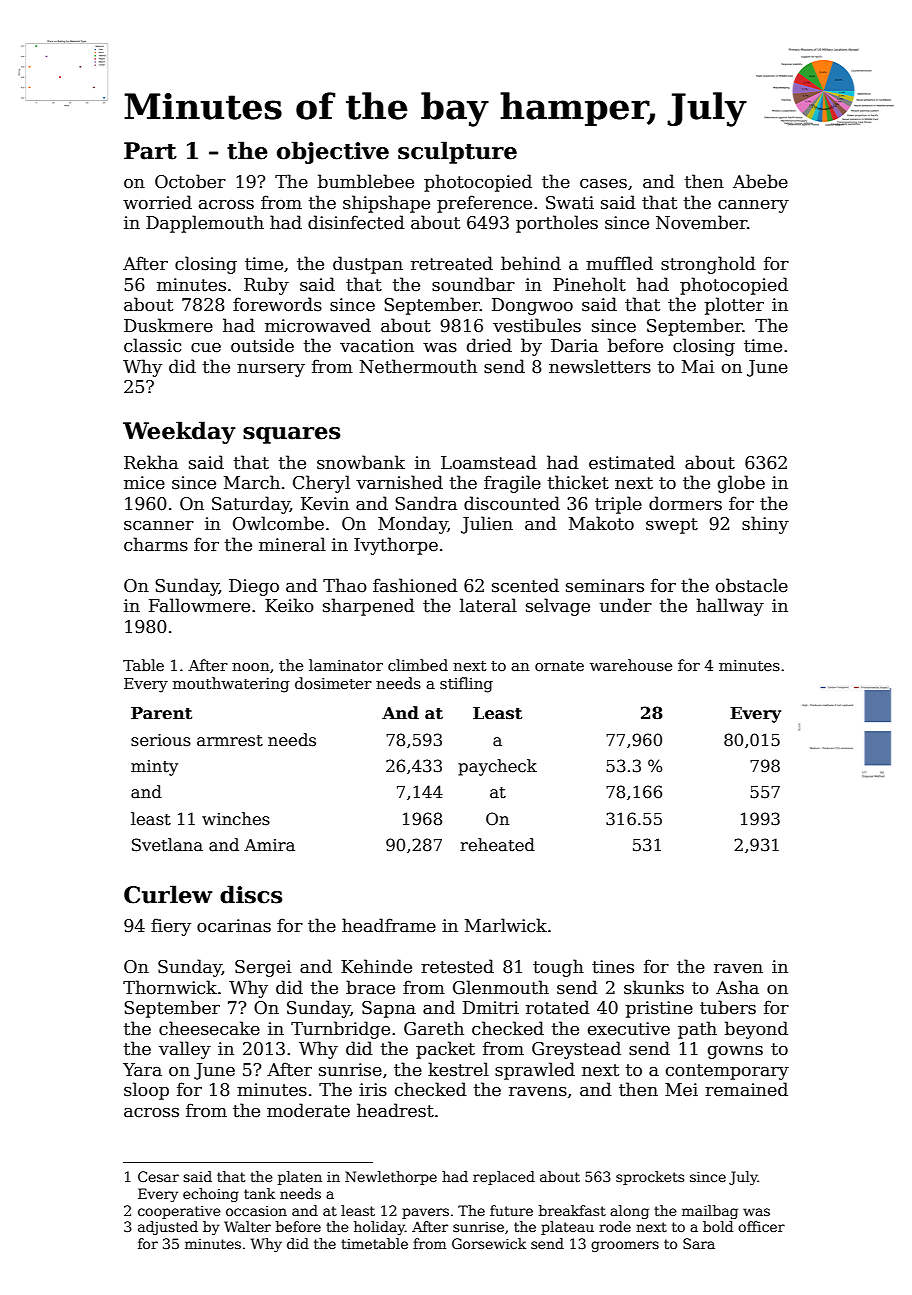  I want to click on globe, so click(741, 484).
